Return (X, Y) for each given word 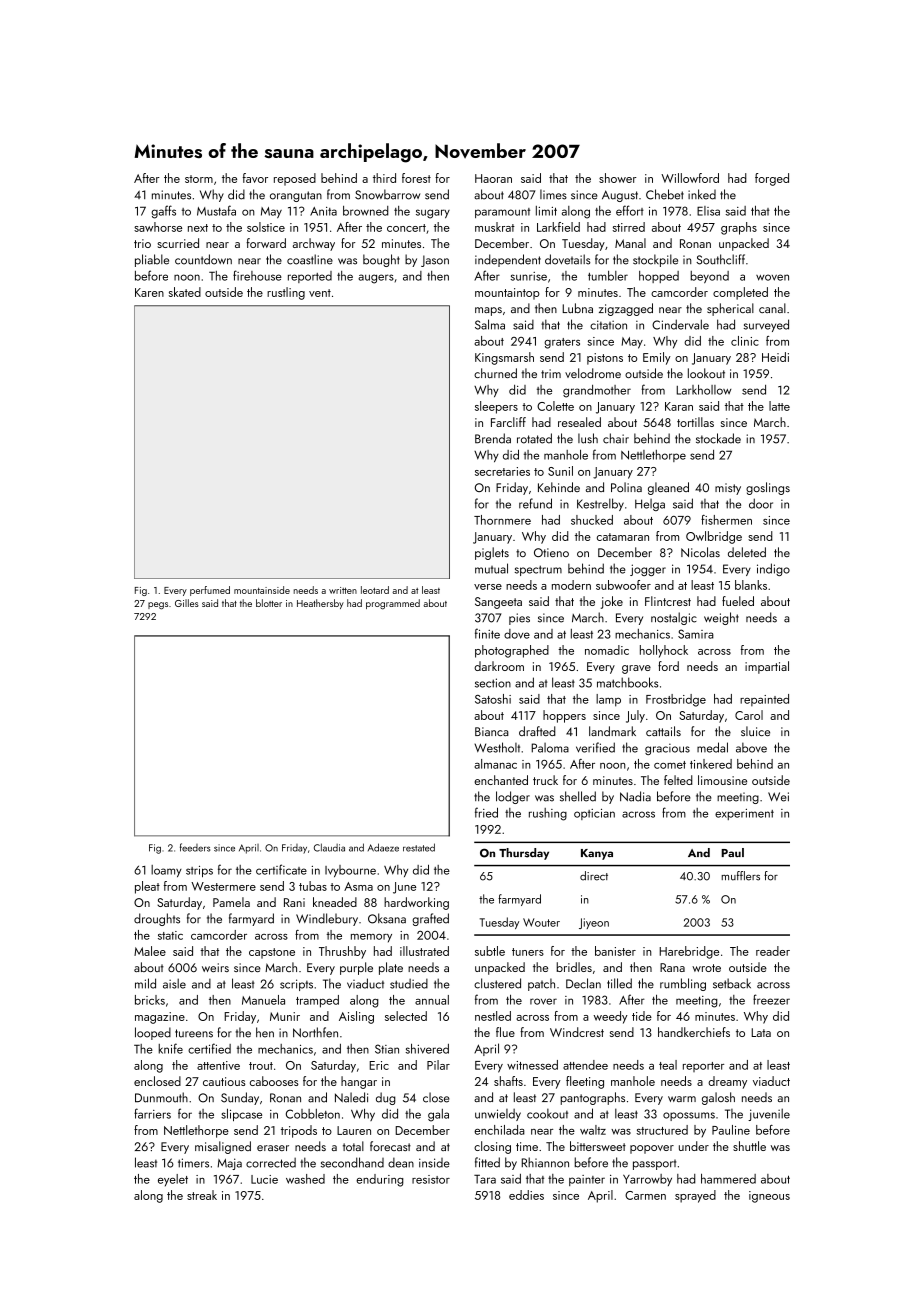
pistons (605, 359)
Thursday (524, 854)
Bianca (492, 731)
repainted (764, 700)
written (343, 590)
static (170, 935)
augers (376, 279)
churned (495, 373)
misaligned (223, 1147)
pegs (158, 606)
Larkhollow (704, 389)
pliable (152, 260)
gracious (667, 749)
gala (438, 1115)
